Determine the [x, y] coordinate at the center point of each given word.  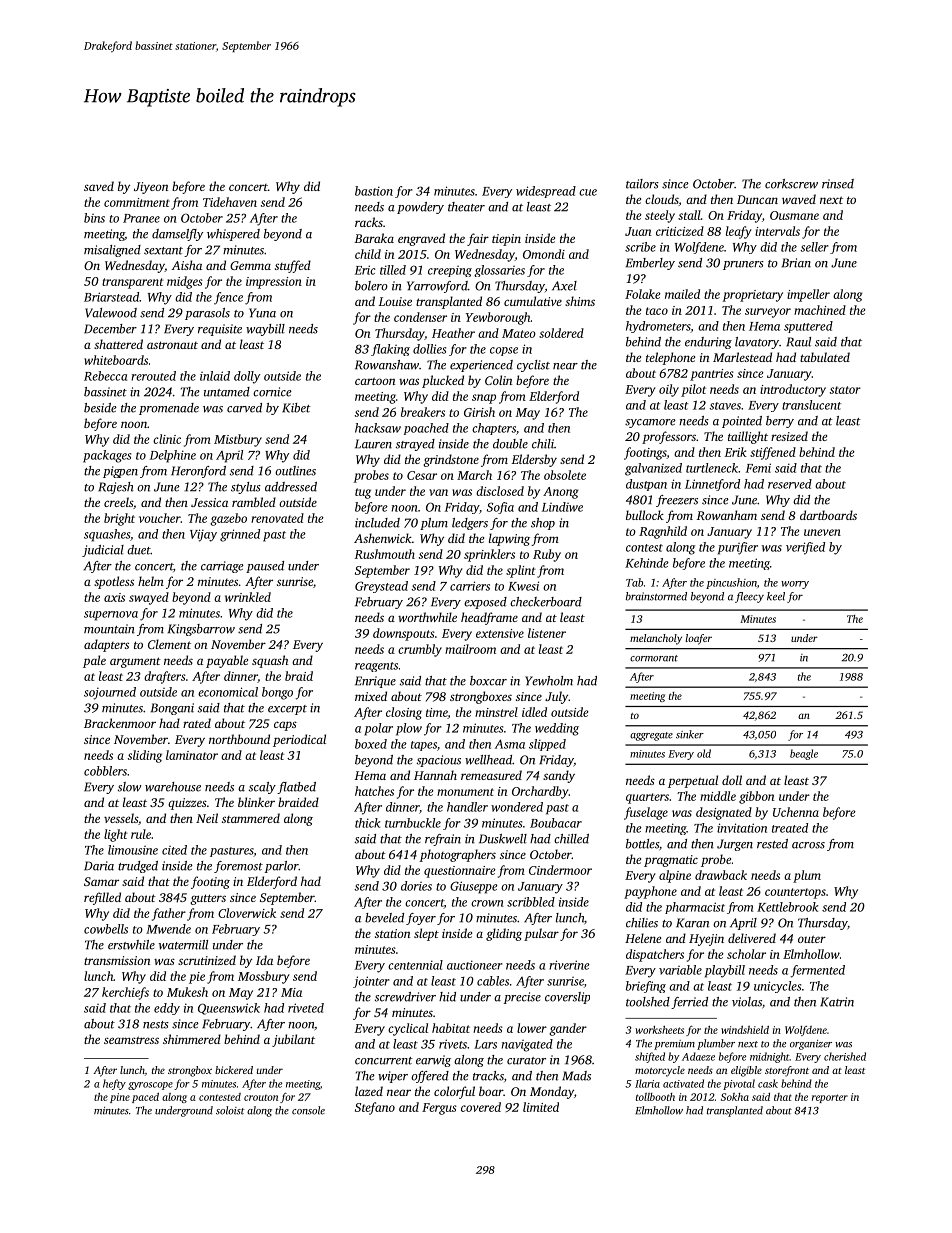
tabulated [825, 357]
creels [118, 502]
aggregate [651, 736]
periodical [299, 740]
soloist [230, 1110]
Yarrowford [437, 287]
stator [845, 390]
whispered [233, 235]
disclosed [500, 491]
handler [467, 807]
